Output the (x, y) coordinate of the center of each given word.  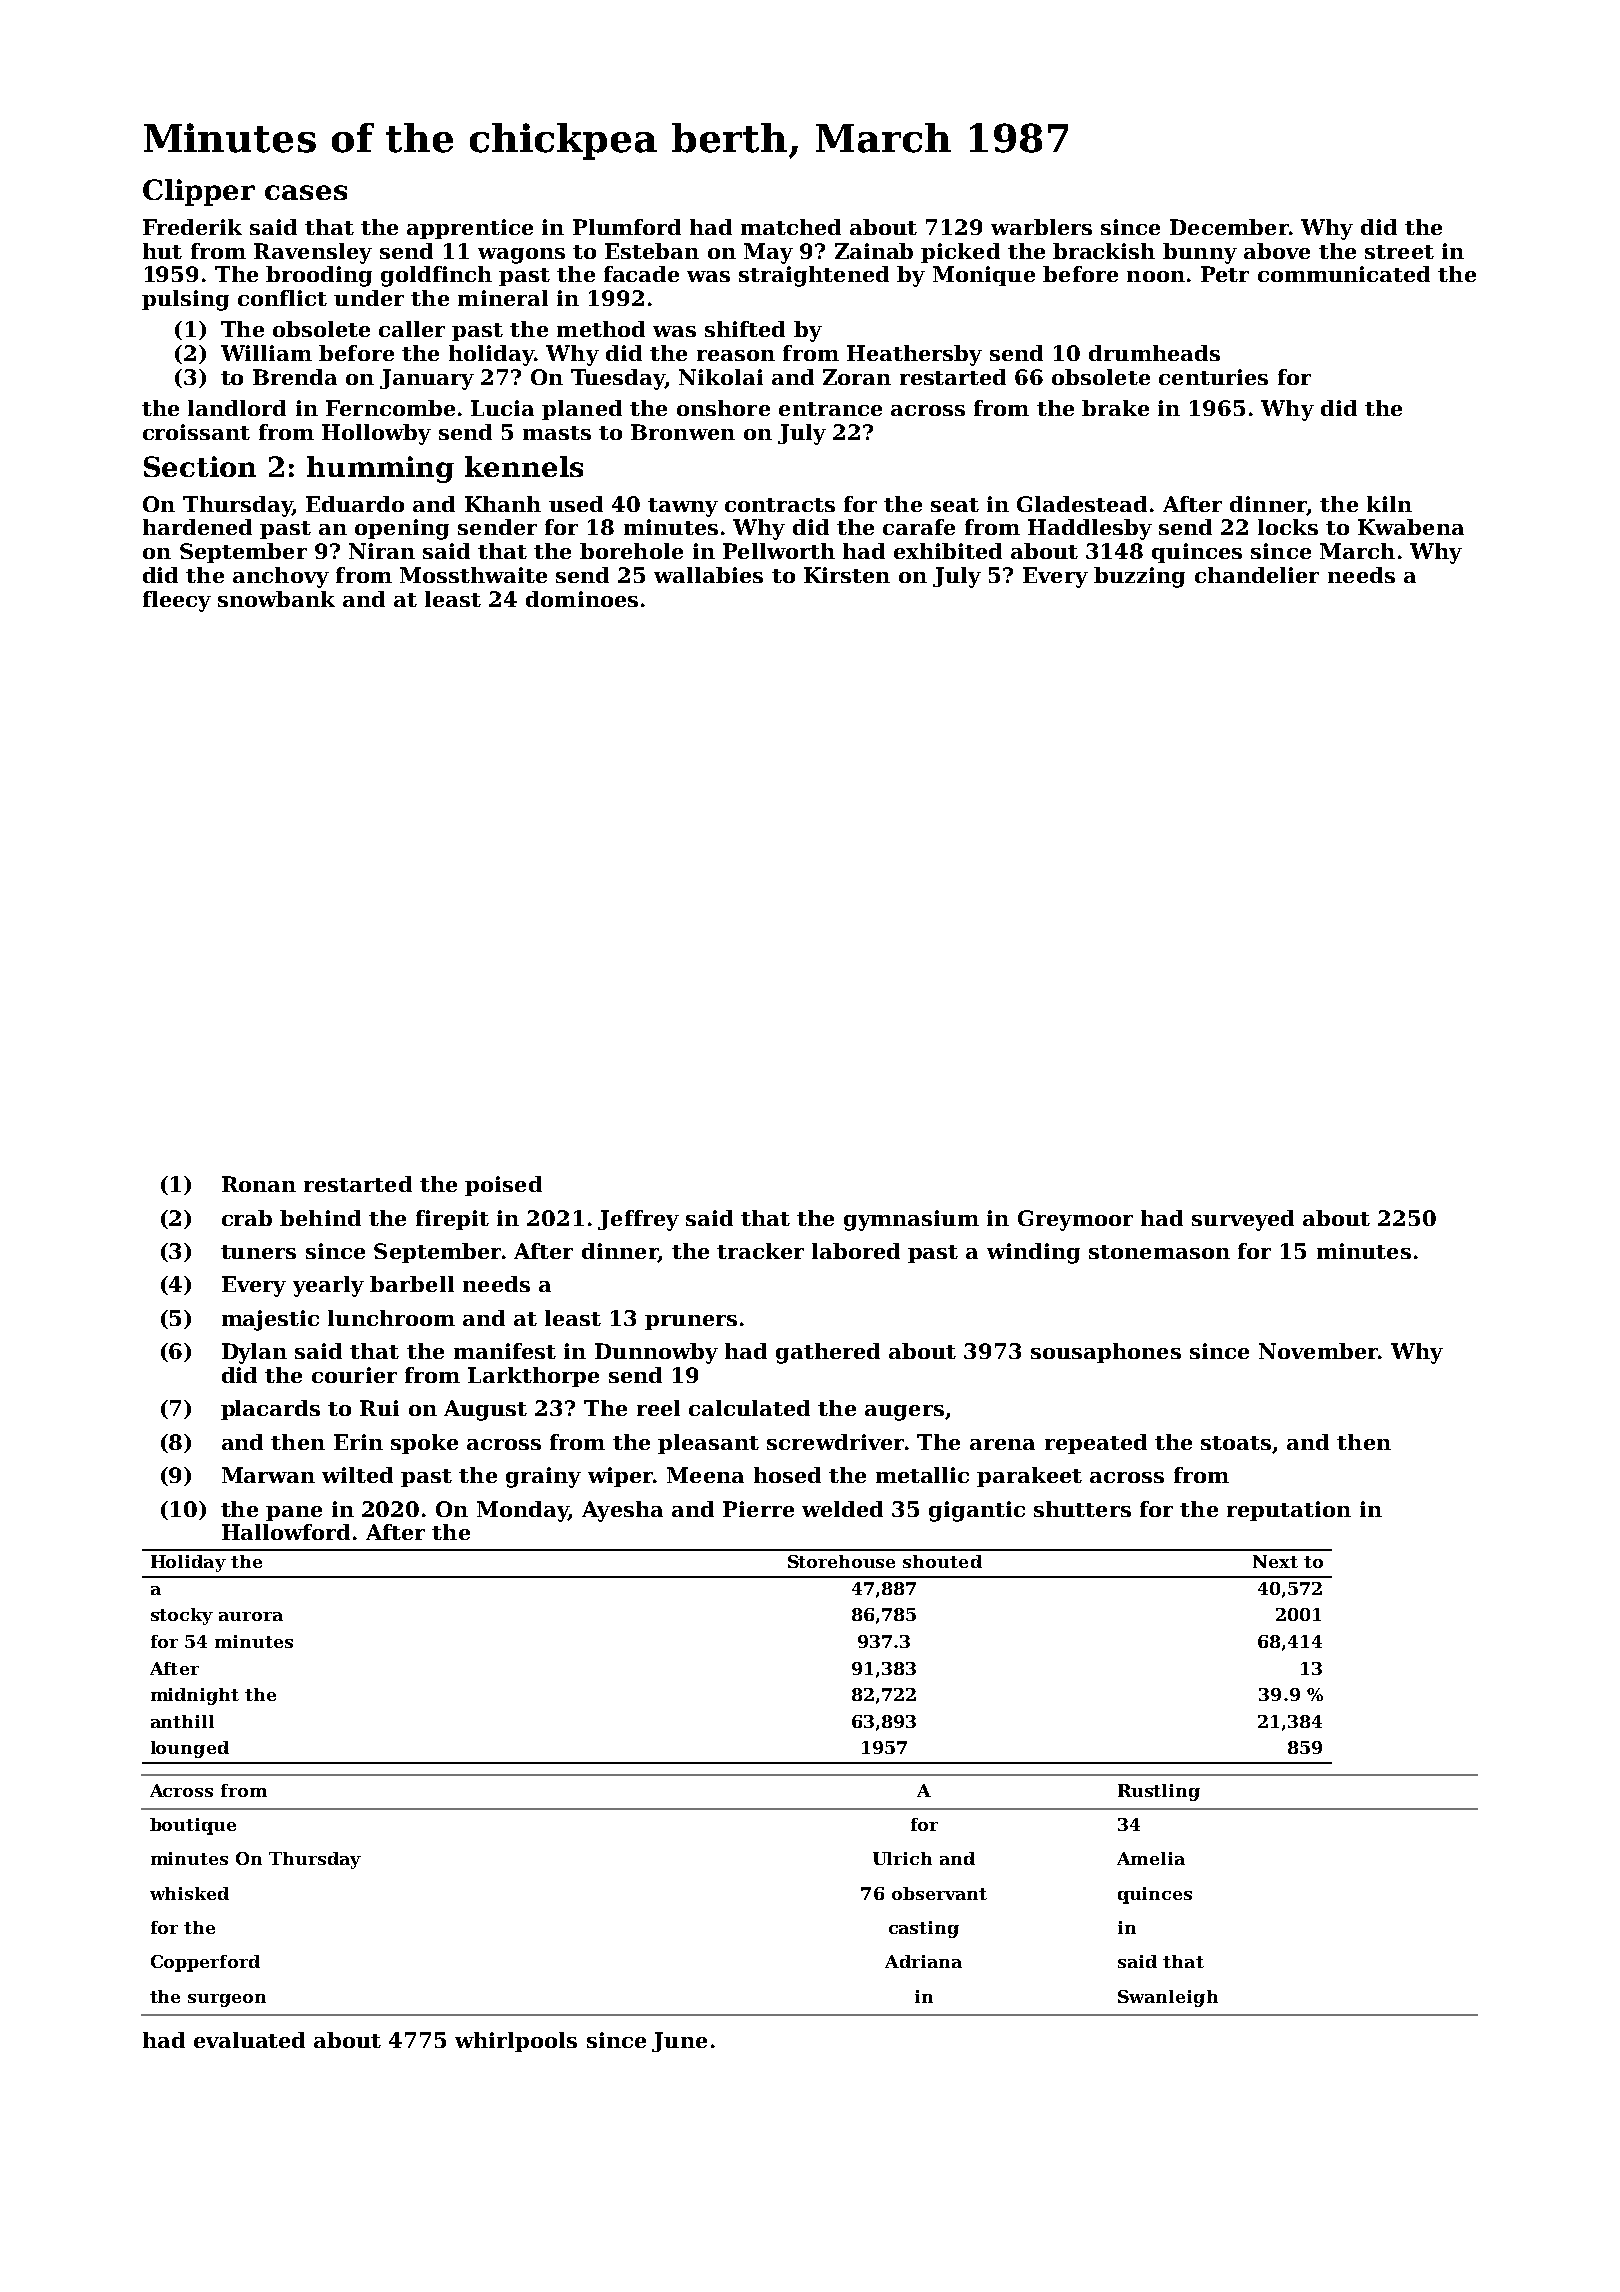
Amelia (1151, 1858)
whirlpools (516, 2042)
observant (939, 1893)
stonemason (1159, 1252)
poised (503, 1186)
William (266, 353)
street (1399, 252)
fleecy (177, 601)
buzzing (1139, 577)
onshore (723, 408)
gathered (828, 1353)
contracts (780, 505)
